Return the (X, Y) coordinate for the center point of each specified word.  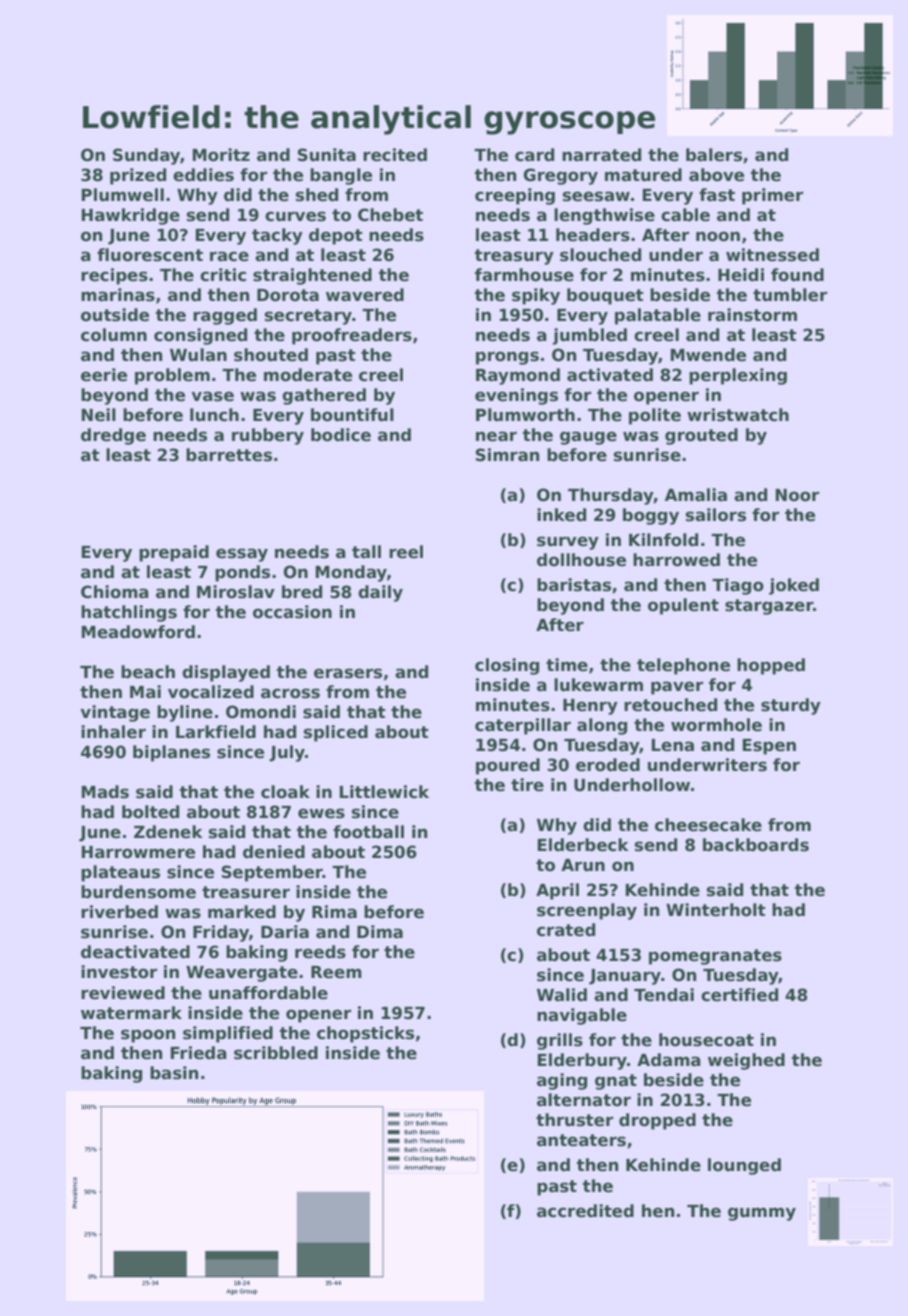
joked (794, 586)
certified (739, 995)
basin (174, 1073)
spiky (536, 296)
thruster (574, 1120)
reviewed (123, 993)
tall (366, 552)
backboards (756, 845)
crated (566, 930)
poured (508, 766)
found (797, 275)
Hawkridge (131, 216)
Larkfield (216, 732)
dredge (113, 436)
